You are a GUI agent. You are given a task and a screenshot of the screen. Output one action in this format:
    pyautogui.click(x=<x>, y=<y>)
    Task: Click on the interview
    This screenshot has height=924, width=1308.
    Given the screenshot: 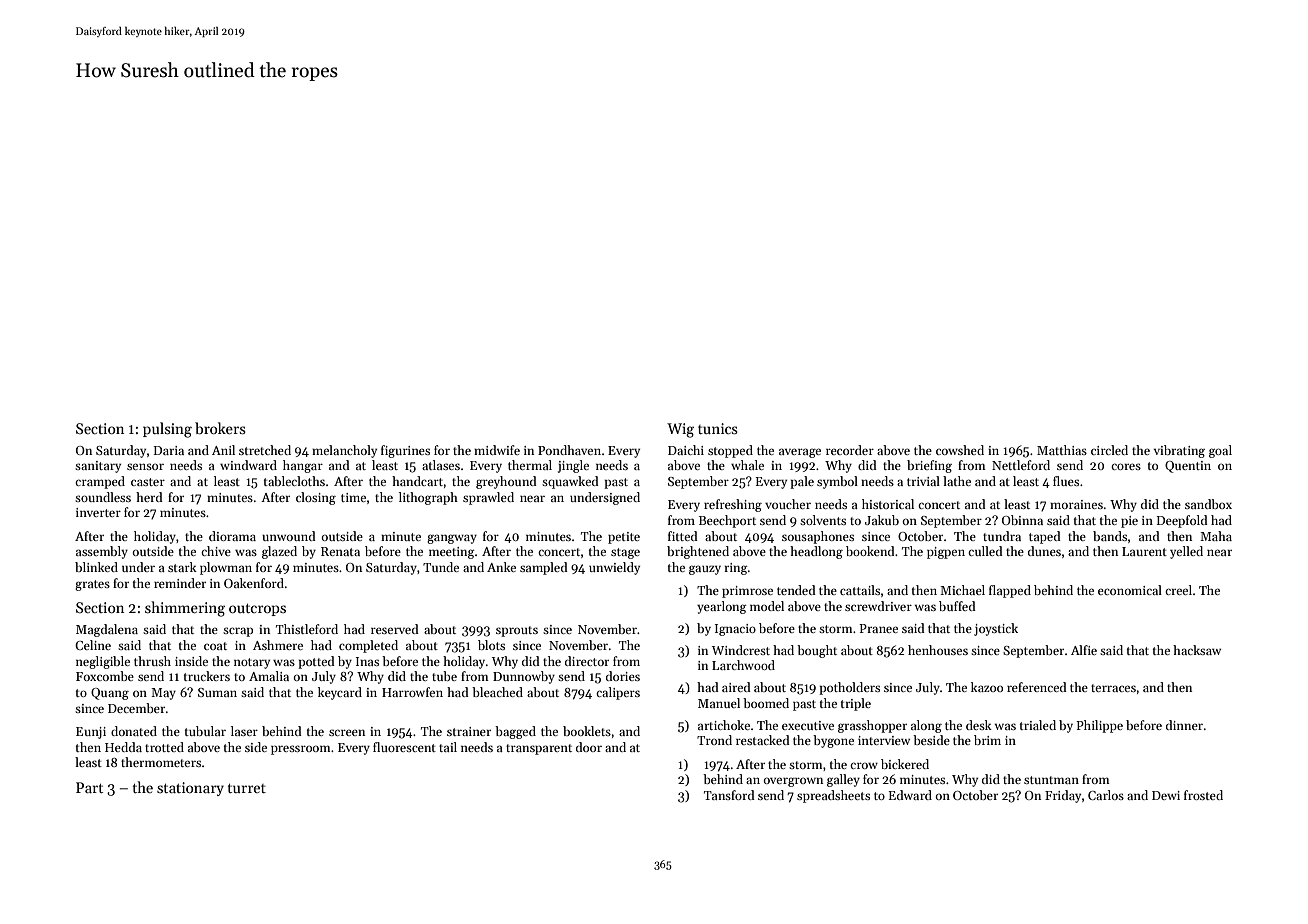 What is the action you would take?
    pyautogui.click(x=884, y=740)
